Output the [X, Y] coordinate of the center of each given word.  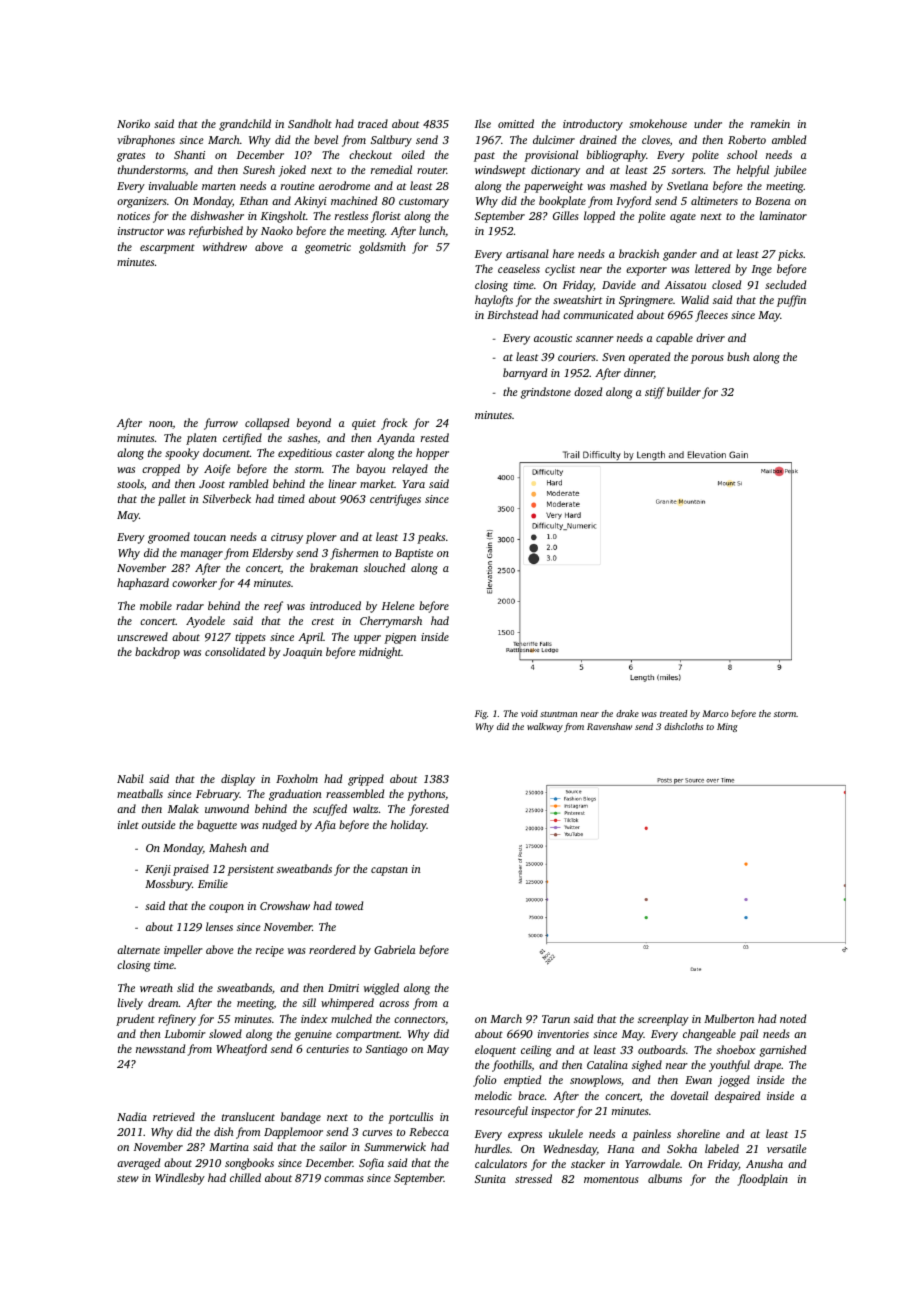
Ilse [483, 123]
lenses [219, 926]
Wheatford [241, 1050]
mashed [628, 185]
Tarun [556, 1019]
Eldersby [272, 554]
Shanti [189, 154]
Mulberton [729, 1018]
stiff [655, 393]
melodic [493, 1095]
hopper [432, 454]
